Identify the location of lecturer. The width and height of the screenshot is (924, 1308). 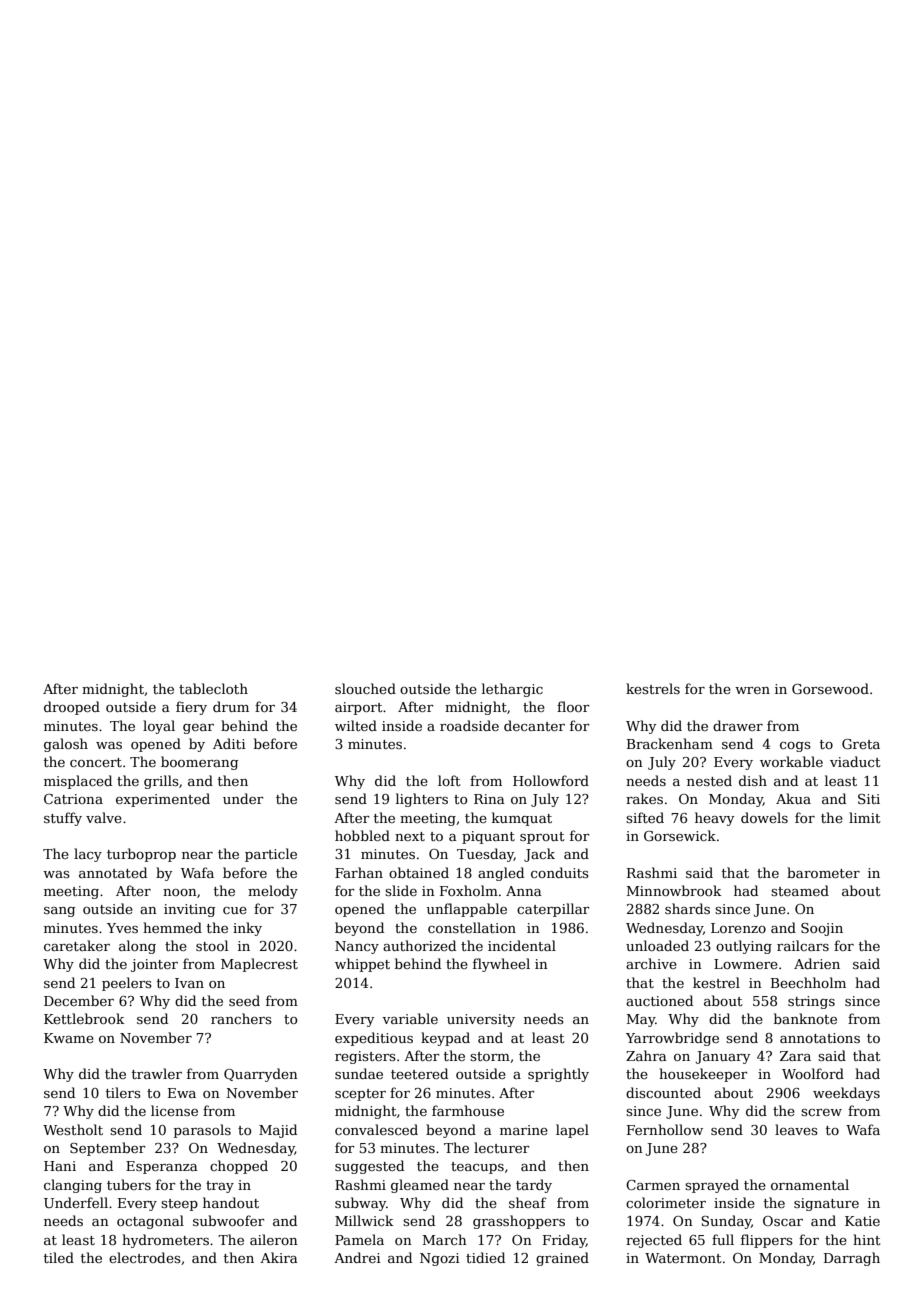
(502, 1147).
